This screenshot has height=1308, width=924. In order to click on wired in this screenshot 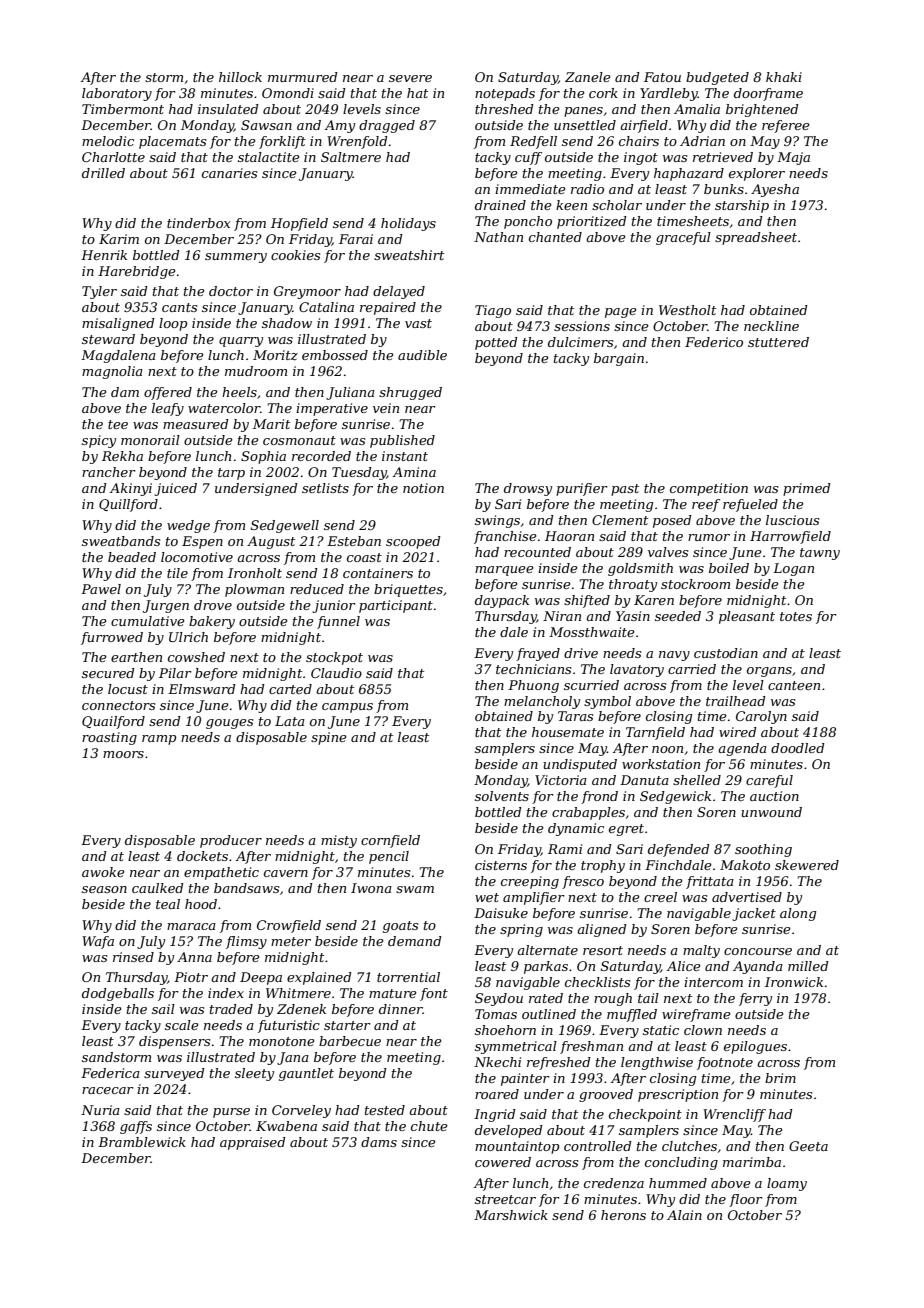, I will do `click(738, 732)`.
